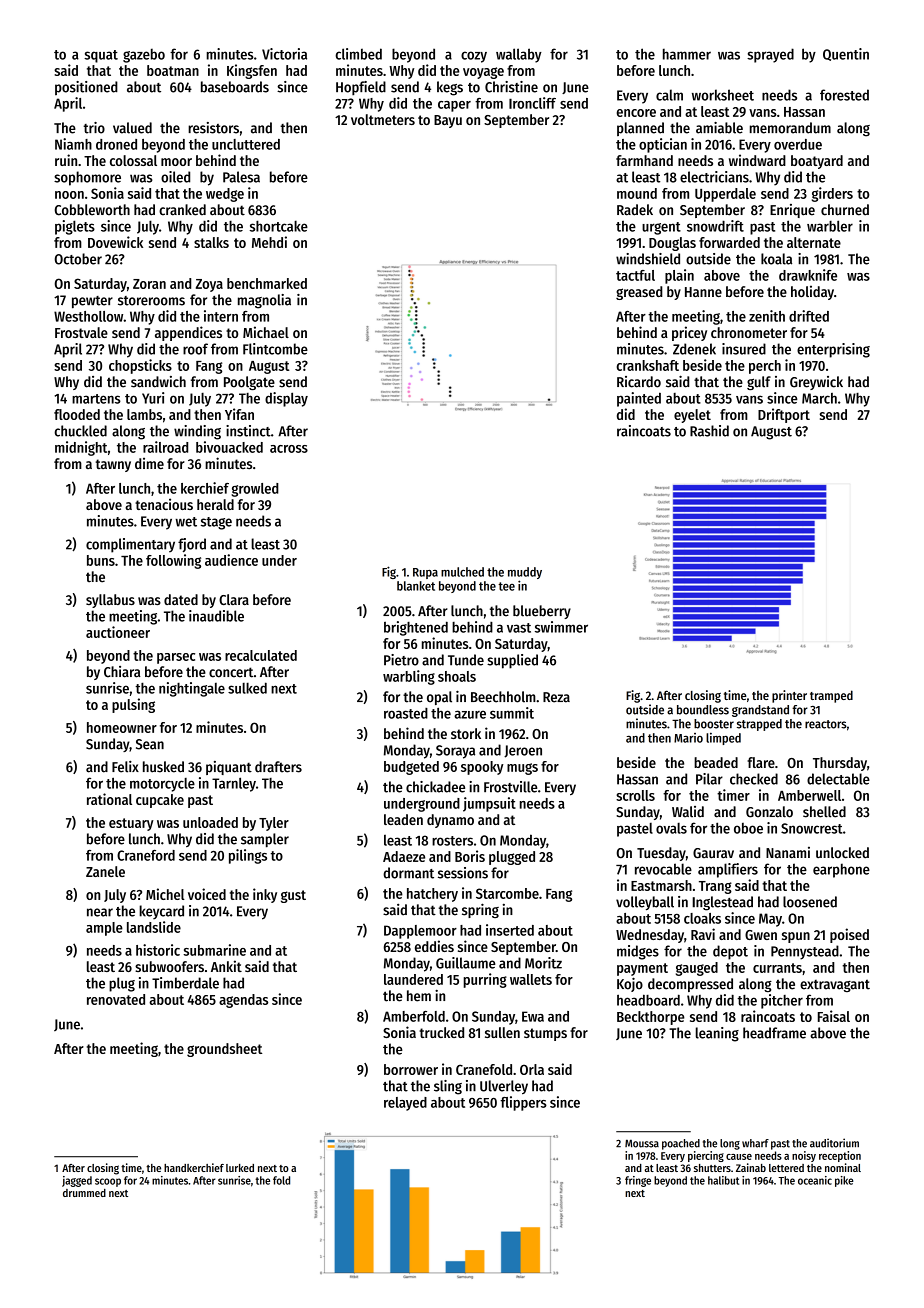 The width and height of the screenshot is (924, 1308). I want to click on girders, so click(832, 194).
